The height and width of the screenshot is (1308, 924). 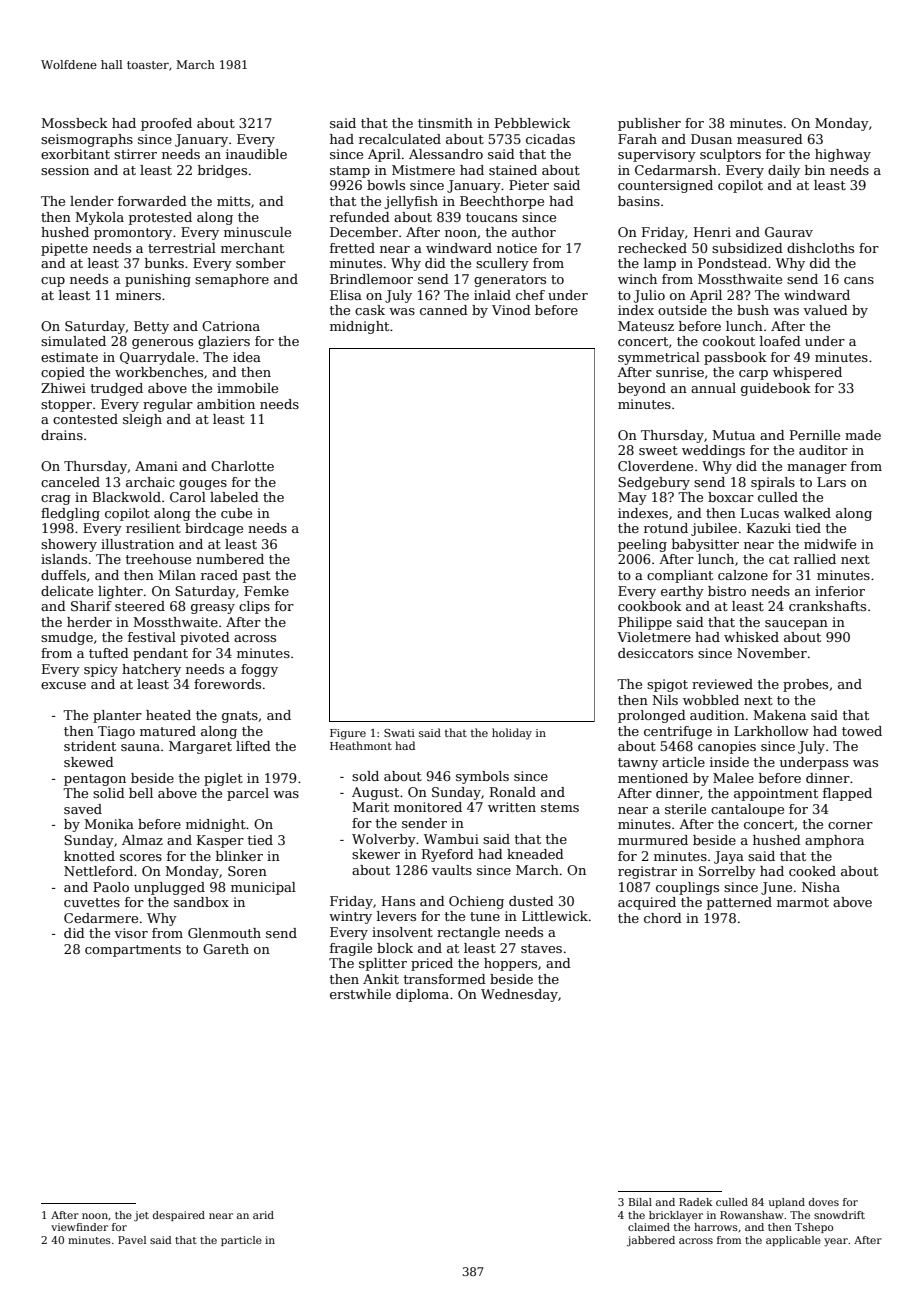 I want to click on towed, so click(x=862, y=731).
